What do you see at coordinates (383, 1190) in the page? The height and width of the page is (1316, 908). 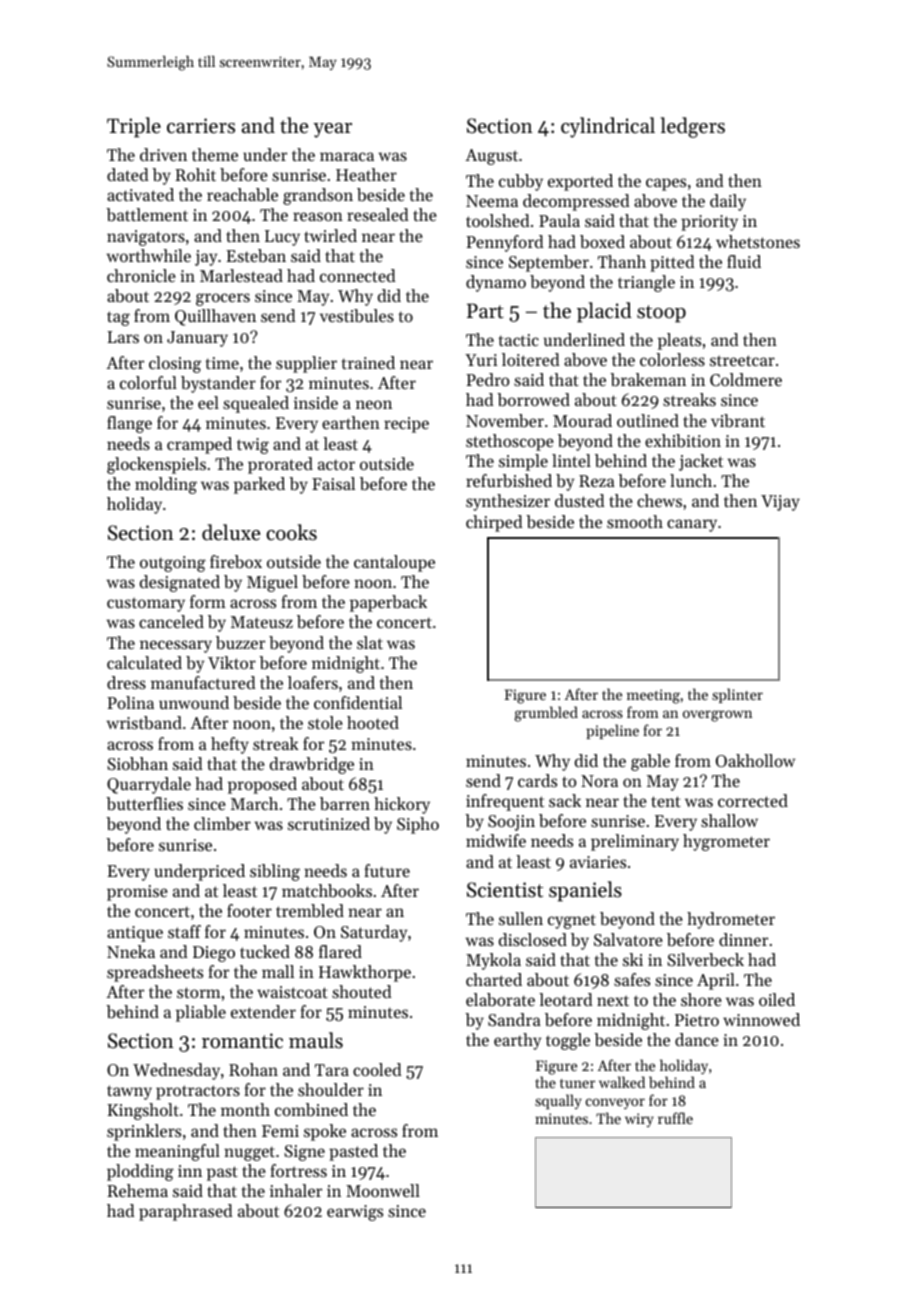 I see `Moonwell` at bounding box center [383, 1190].
